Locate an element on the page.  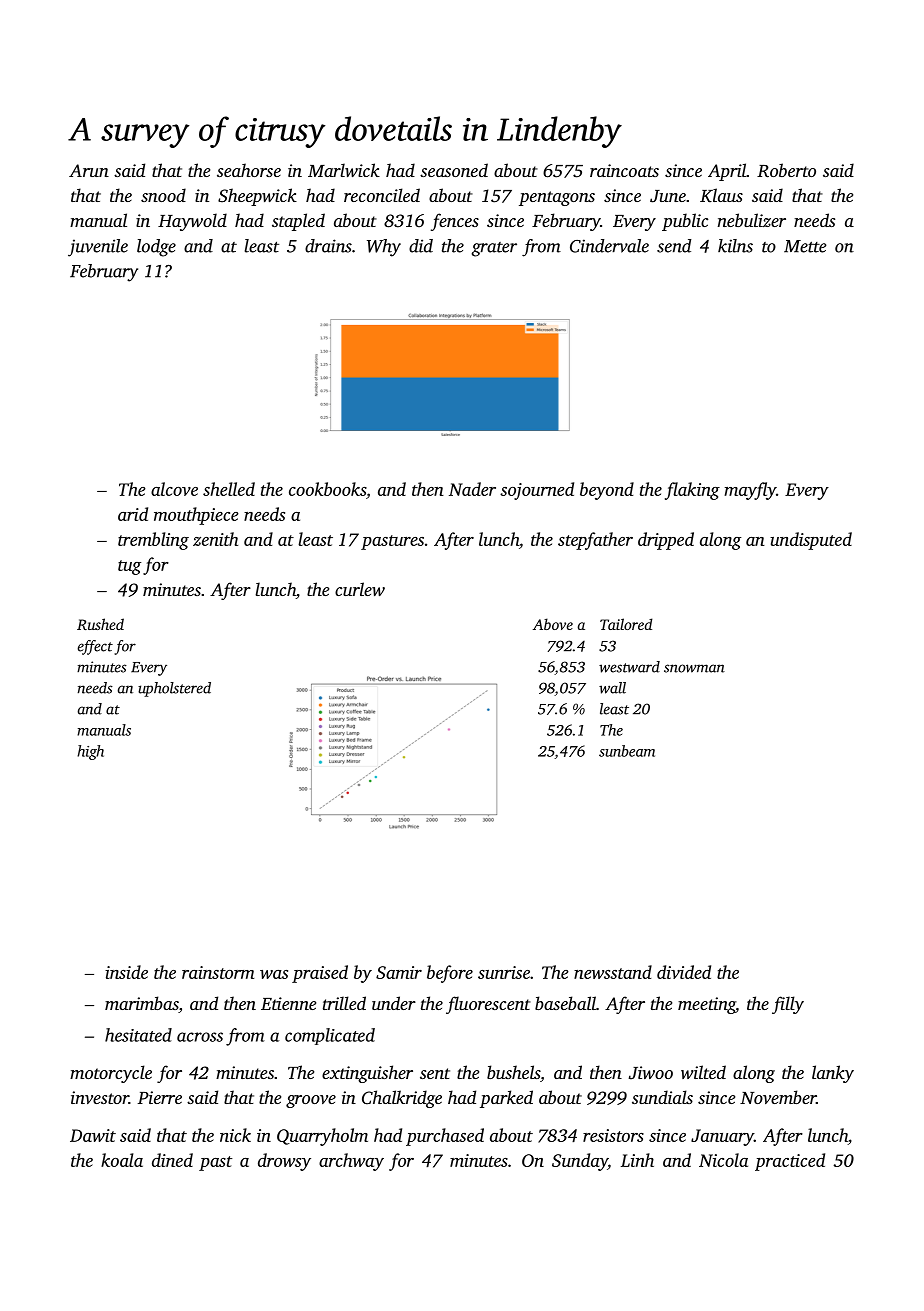
mayfly is located at coordinates (750, 491).
